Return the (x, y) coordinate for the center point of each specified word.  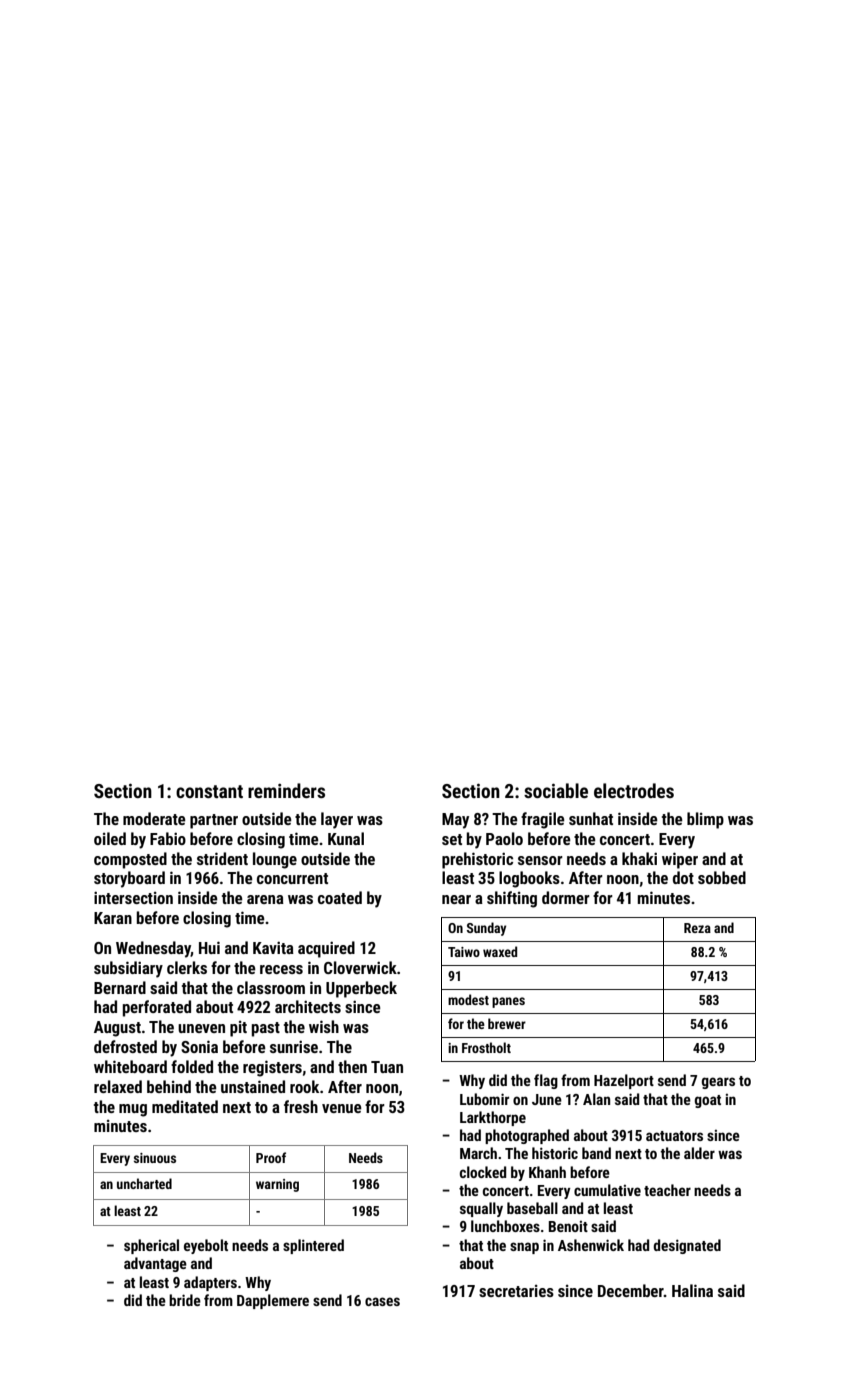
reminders (286, 790)
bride (185, 1300)
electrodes (634, 790)
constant (209, 791)
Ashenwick (591, 1245)
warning (277, 1185)
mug (133, 1110)
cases (382, 1301)
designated (687, 1246)
